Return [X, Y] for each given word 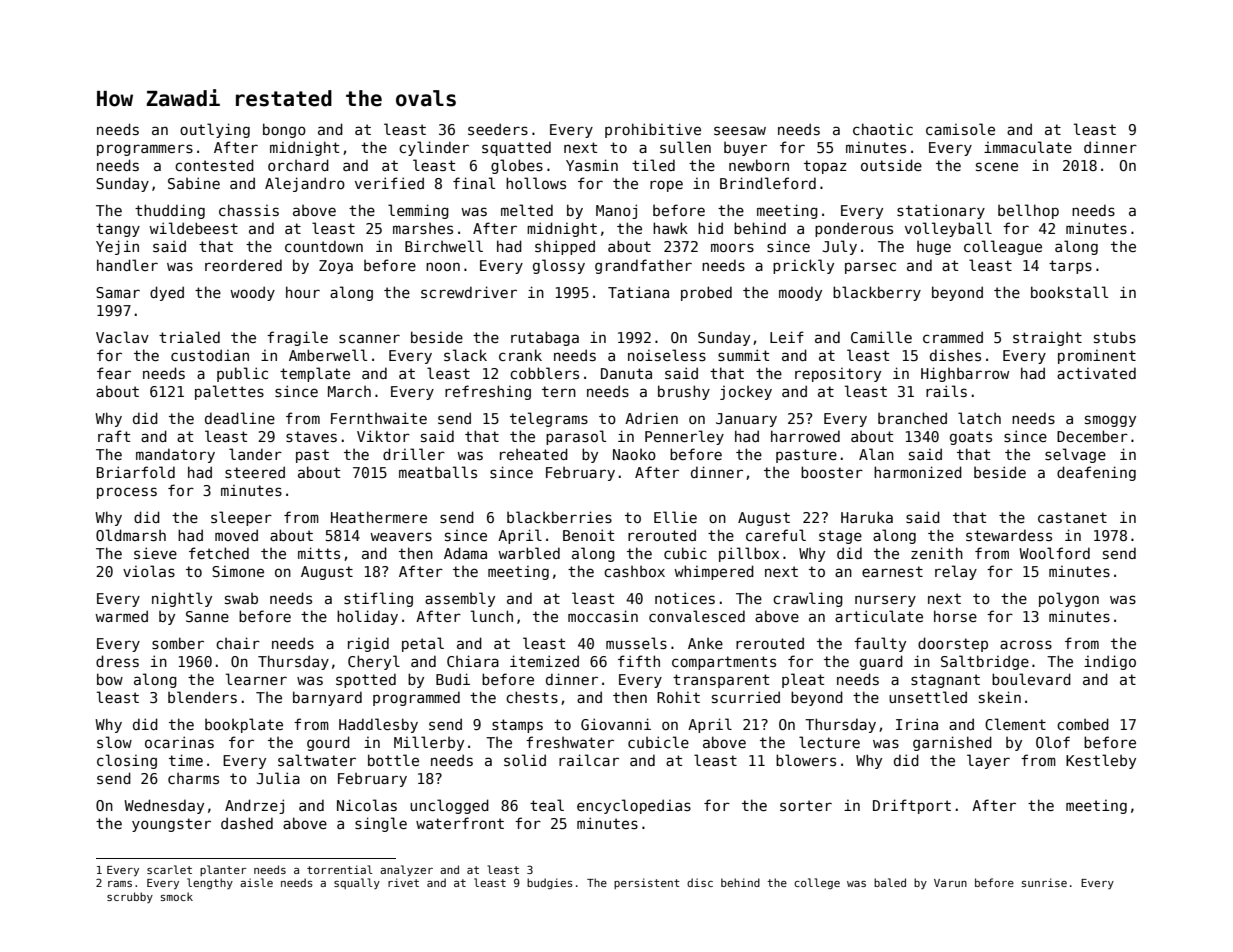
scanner [369, 338]
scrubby [130, 897]
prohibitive [653, 130]
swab [241, 598]
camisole [960, 129]
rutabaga [545, 338]
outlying [215, 130]
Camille [881, 337]
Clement [1015, 724]
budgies [550, 883]
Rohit [678, 697]
